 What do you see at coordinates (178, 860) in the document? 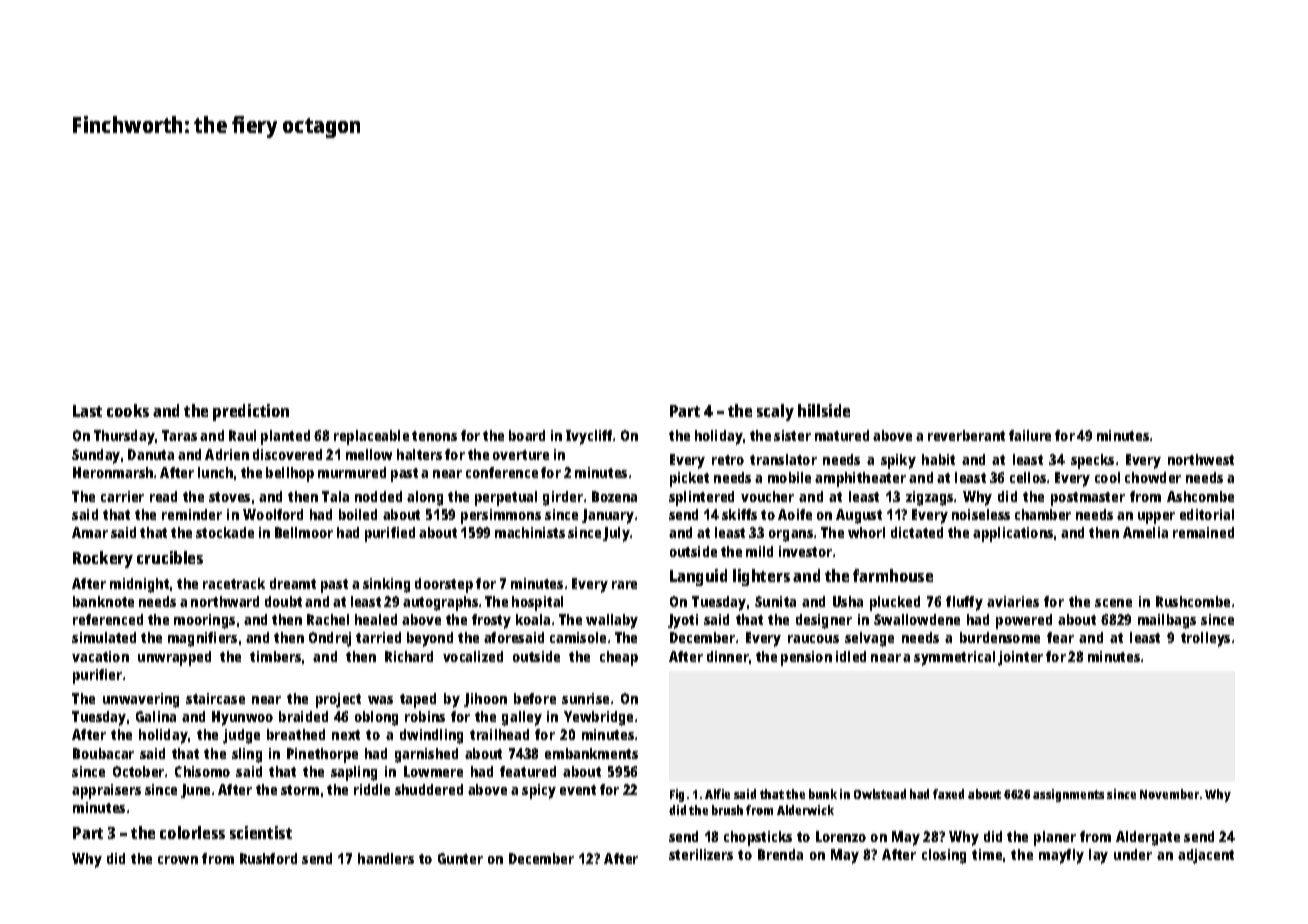
I see `crown` at bounding box center [178, 860].
